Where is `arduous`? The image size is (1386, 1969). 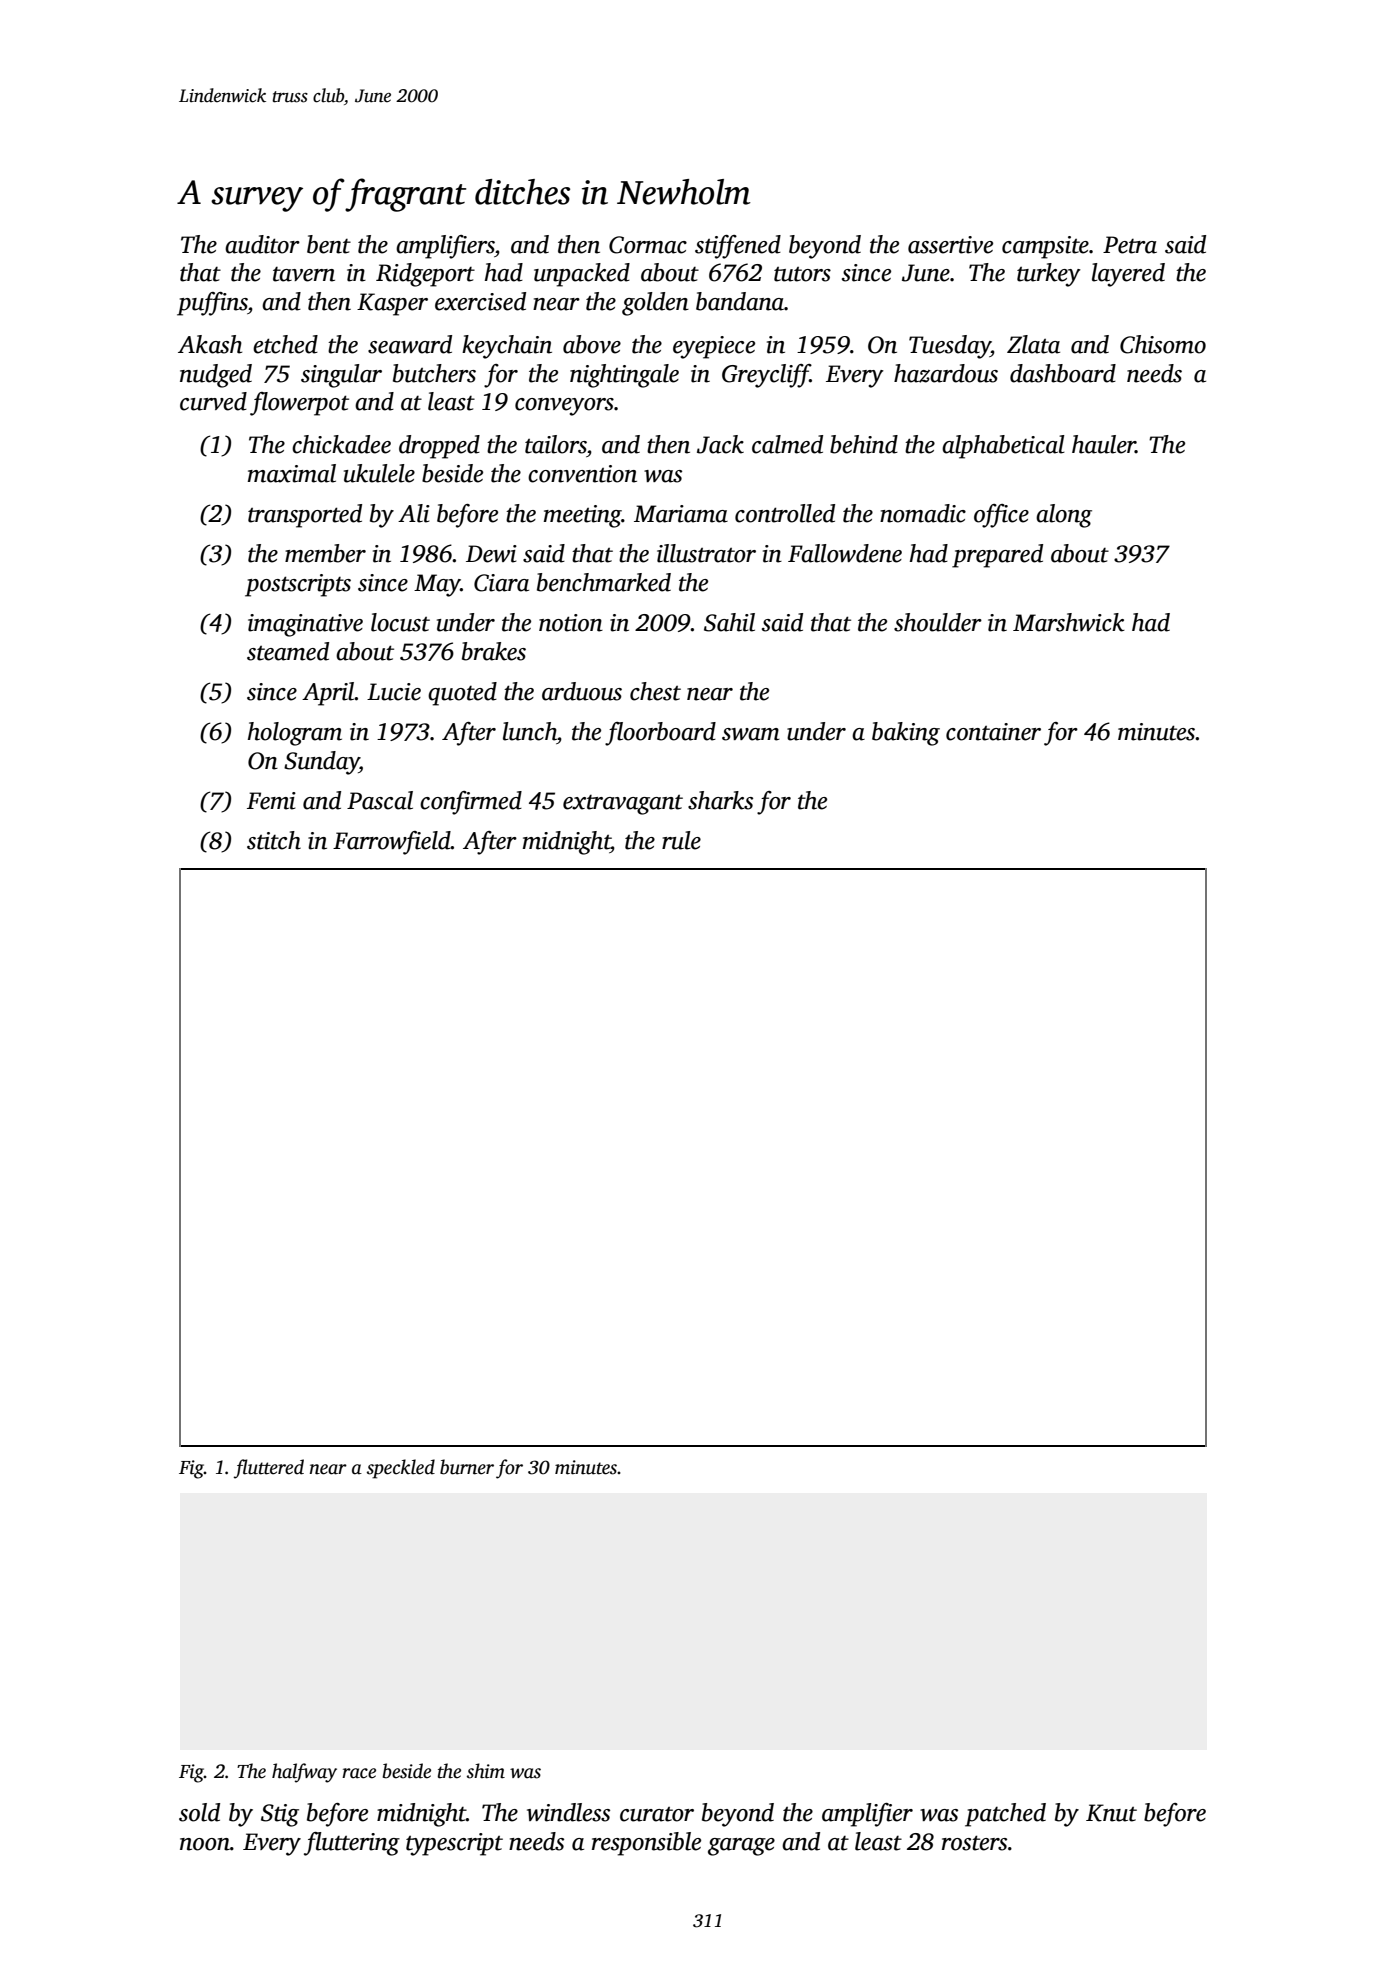 arduous is located at coordinates (582, 691).
